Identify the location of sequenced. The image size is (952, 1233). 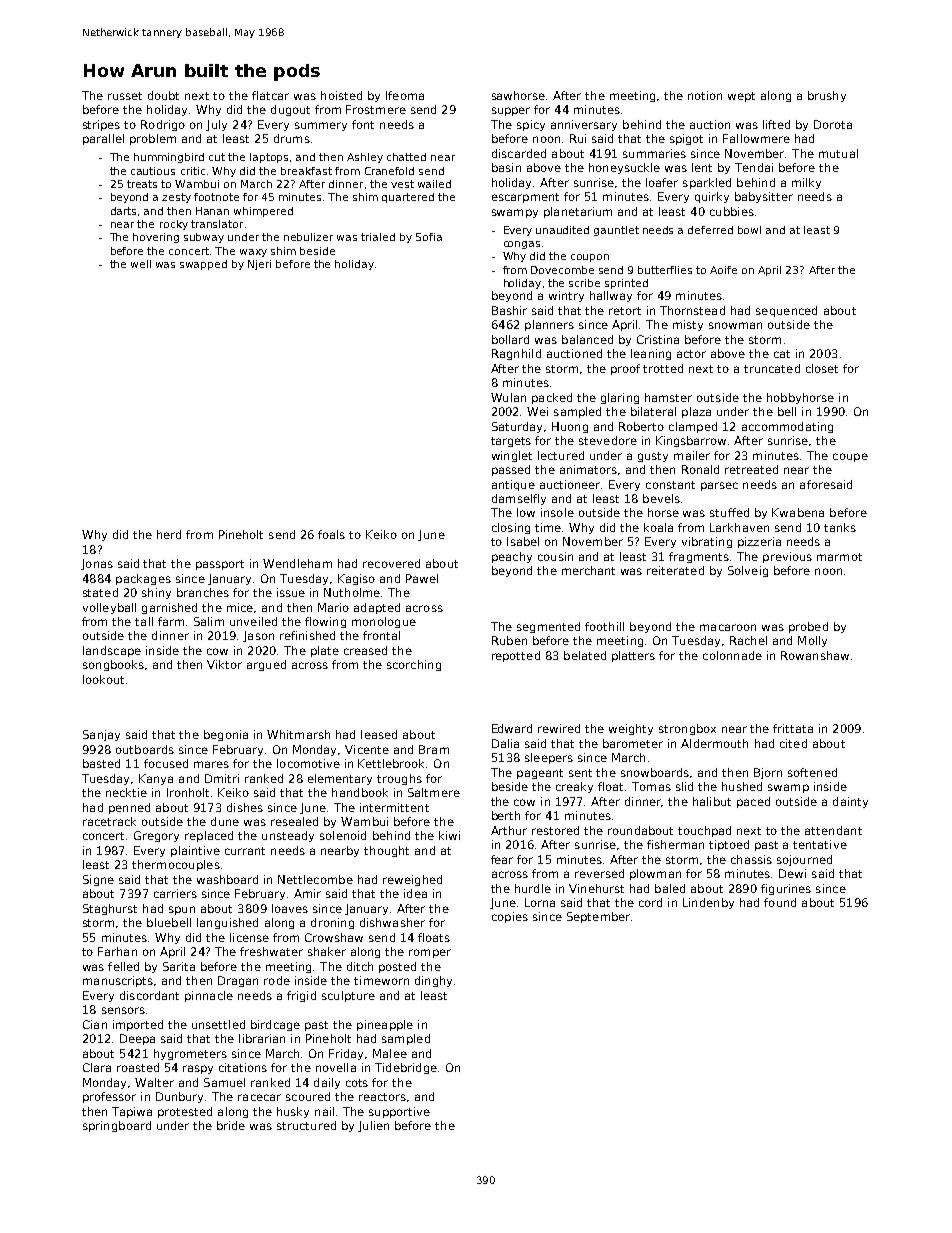
(786, 311).
